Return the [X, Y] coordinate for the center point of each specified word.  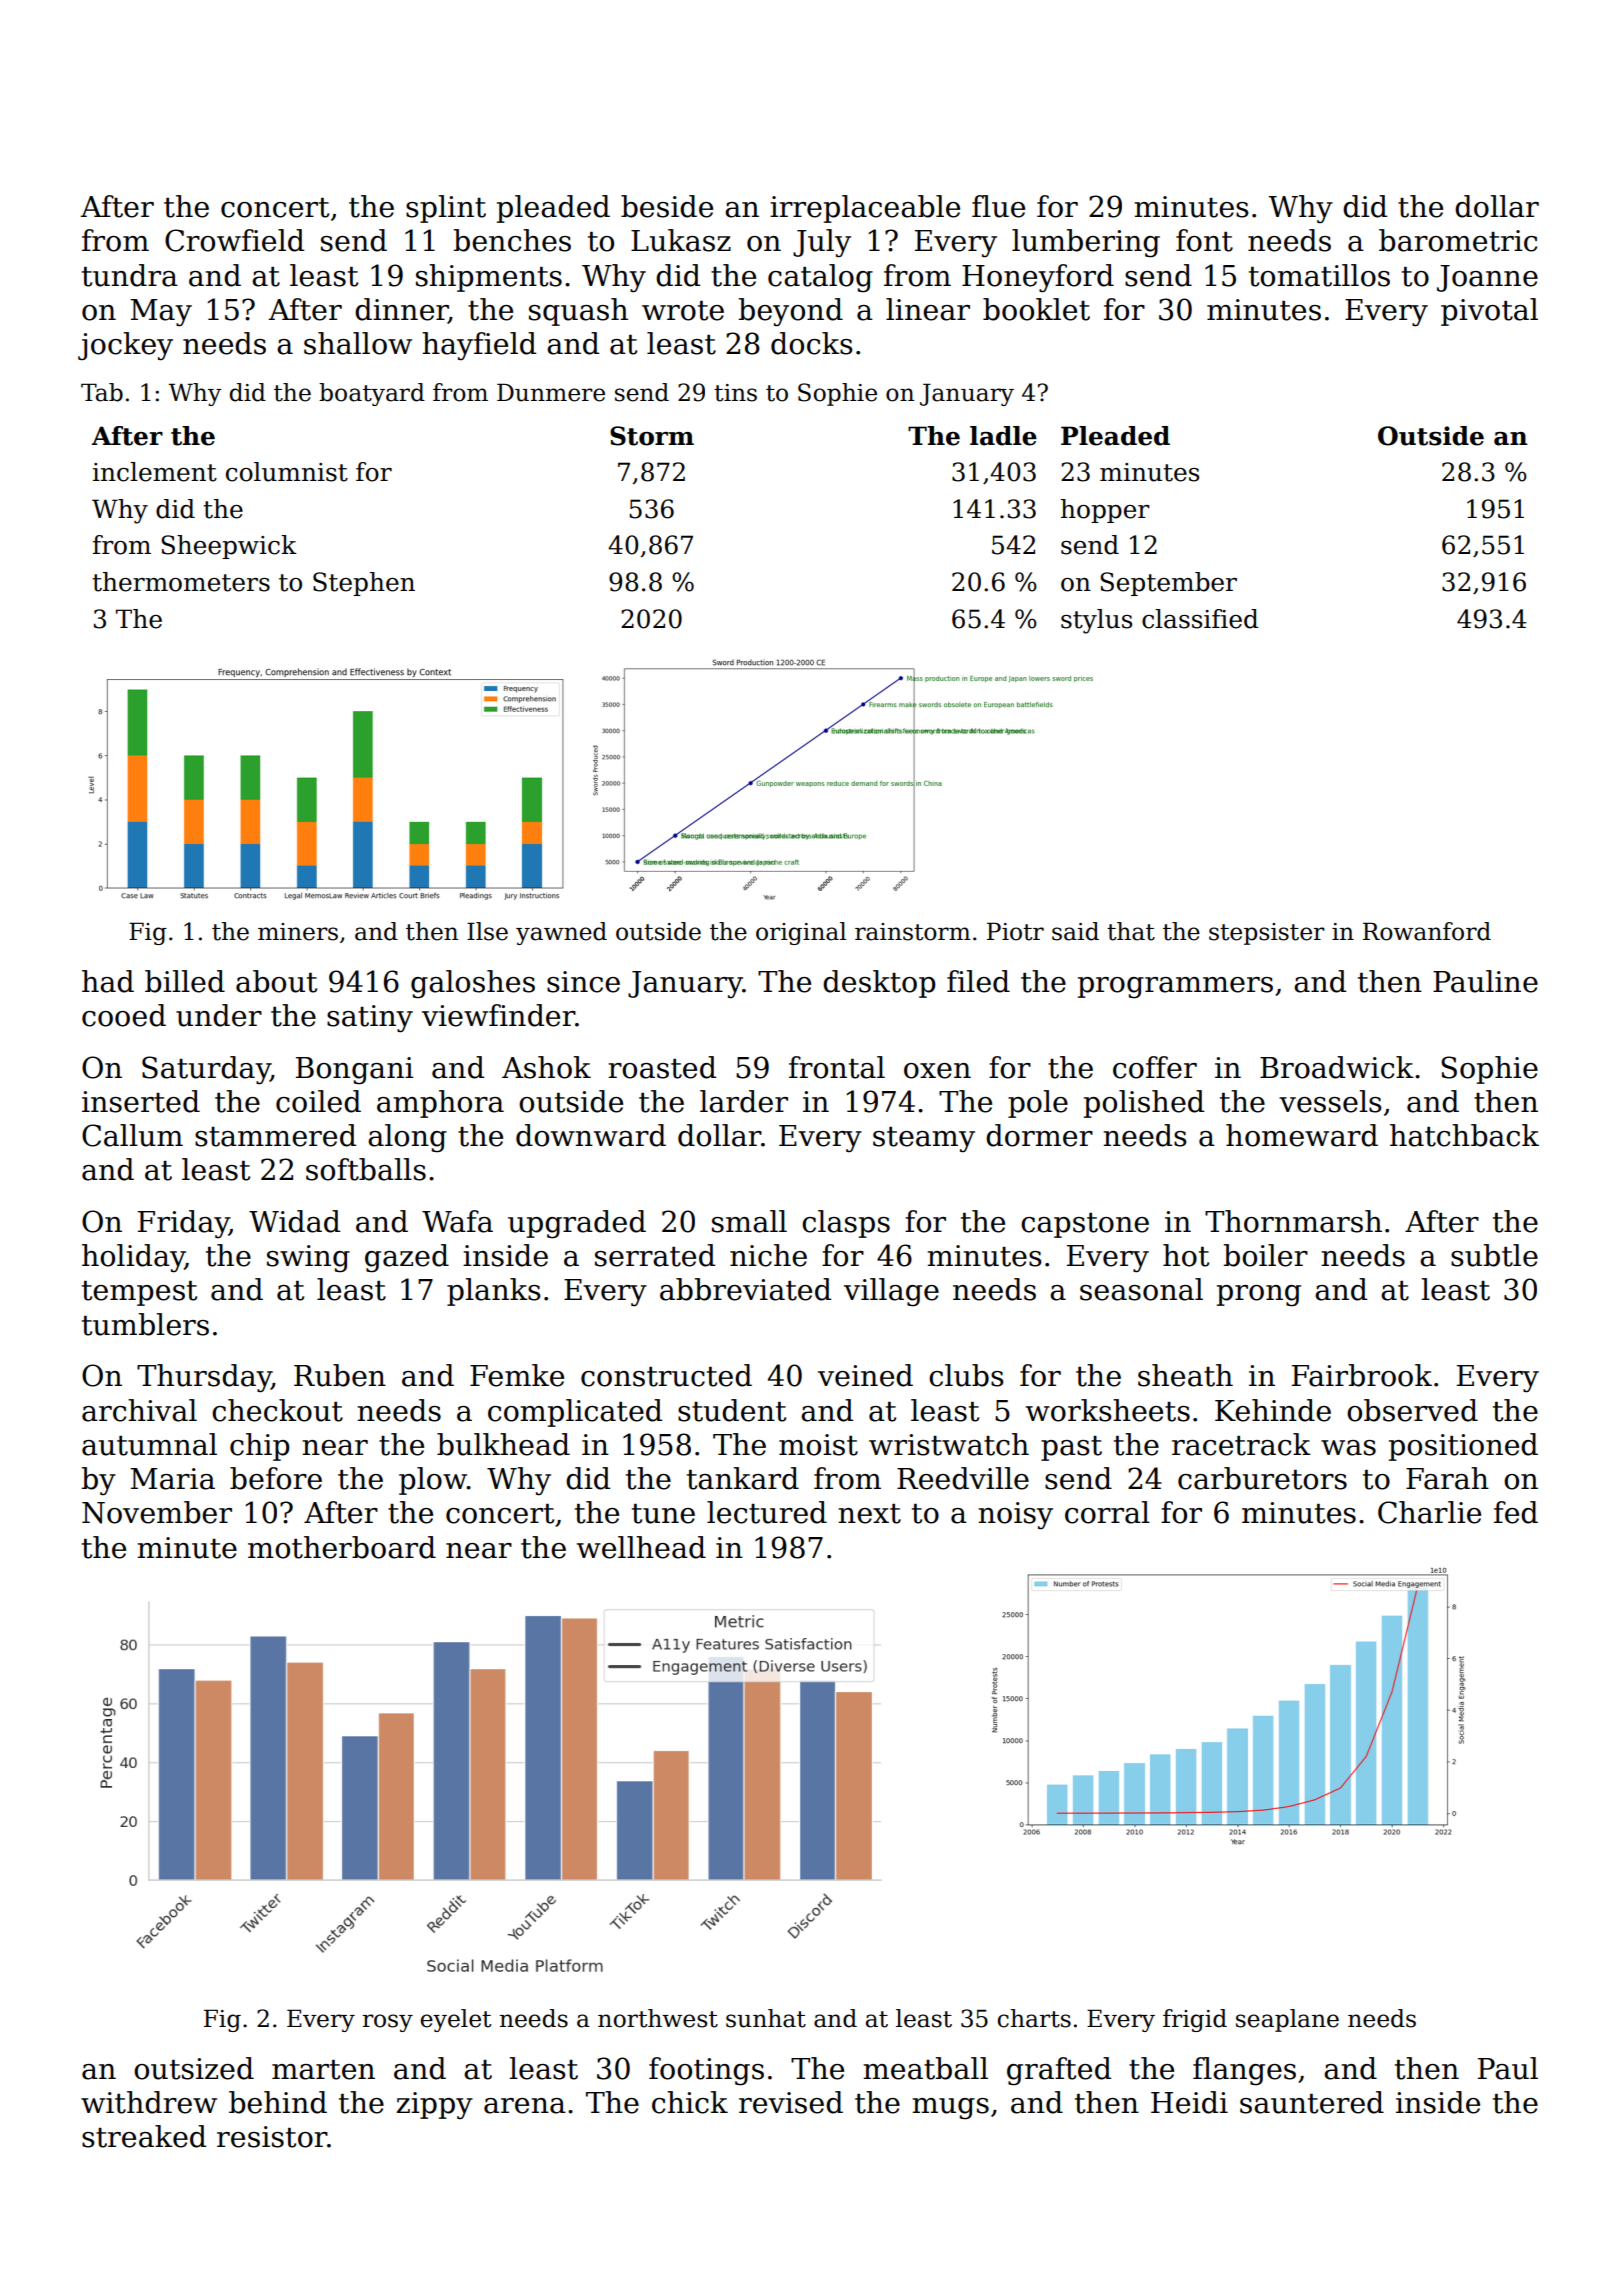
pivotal [1489, 312]
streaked [144, 2136]
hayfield [479, 346]
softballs [366, 1169]
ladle [1003, 436]
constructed [666, 1375]
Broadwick [1337, 1067]
